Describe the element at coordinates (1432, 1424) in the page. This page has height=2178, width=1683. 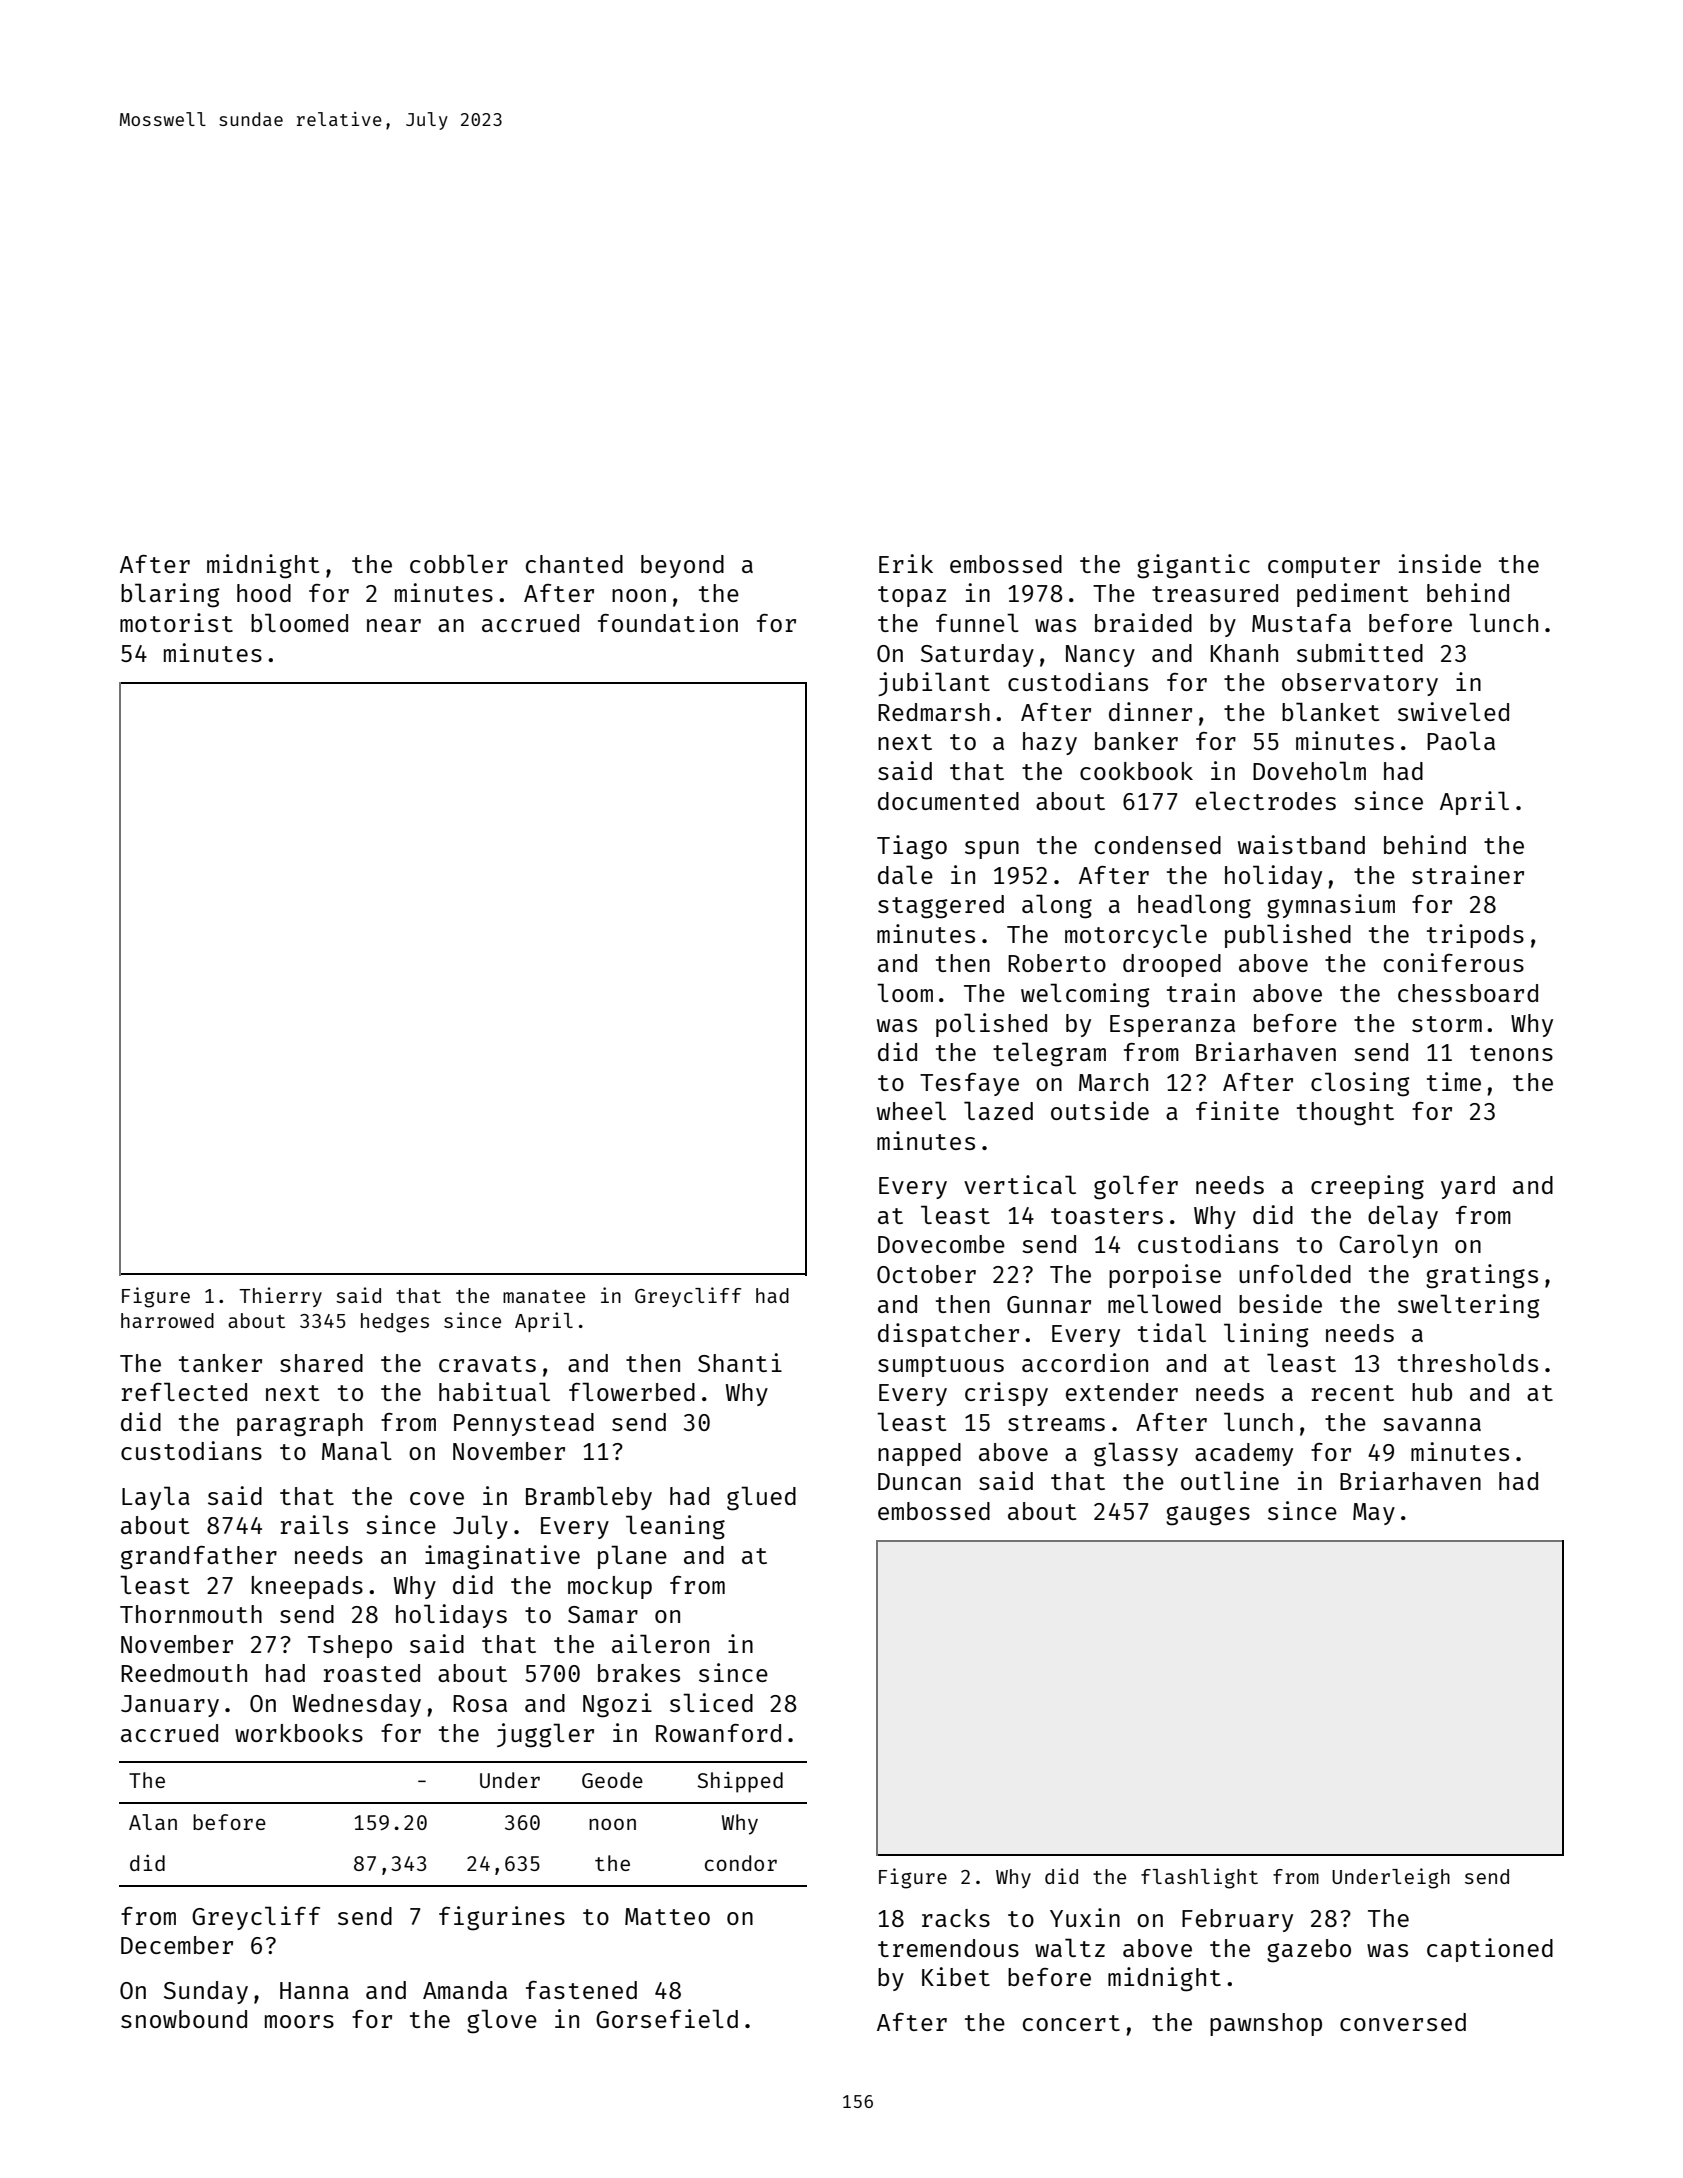
I see `savanna` at that location.
